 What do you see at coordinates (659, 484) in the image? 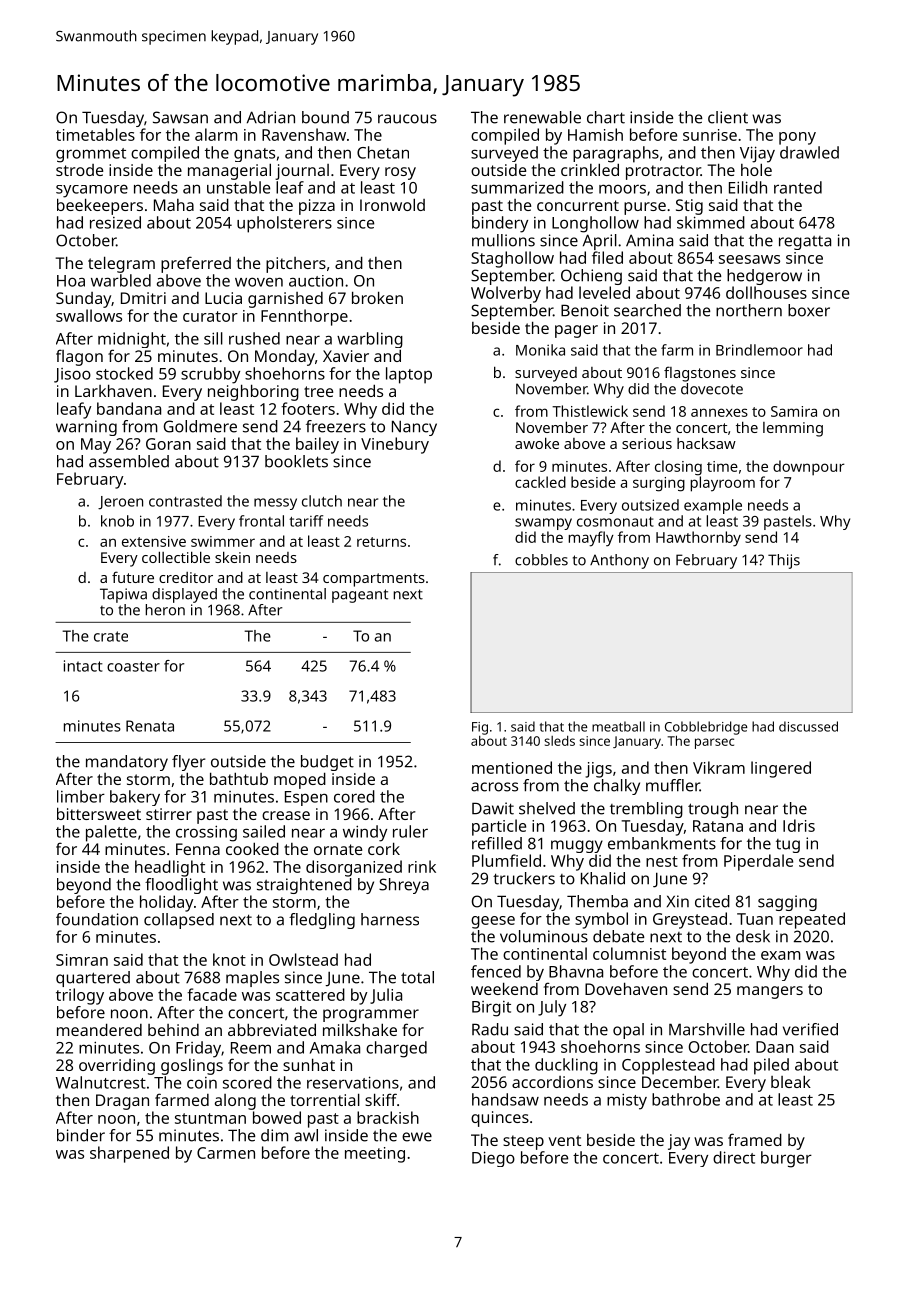
I see `surging` at bounding box center [659, 484].
